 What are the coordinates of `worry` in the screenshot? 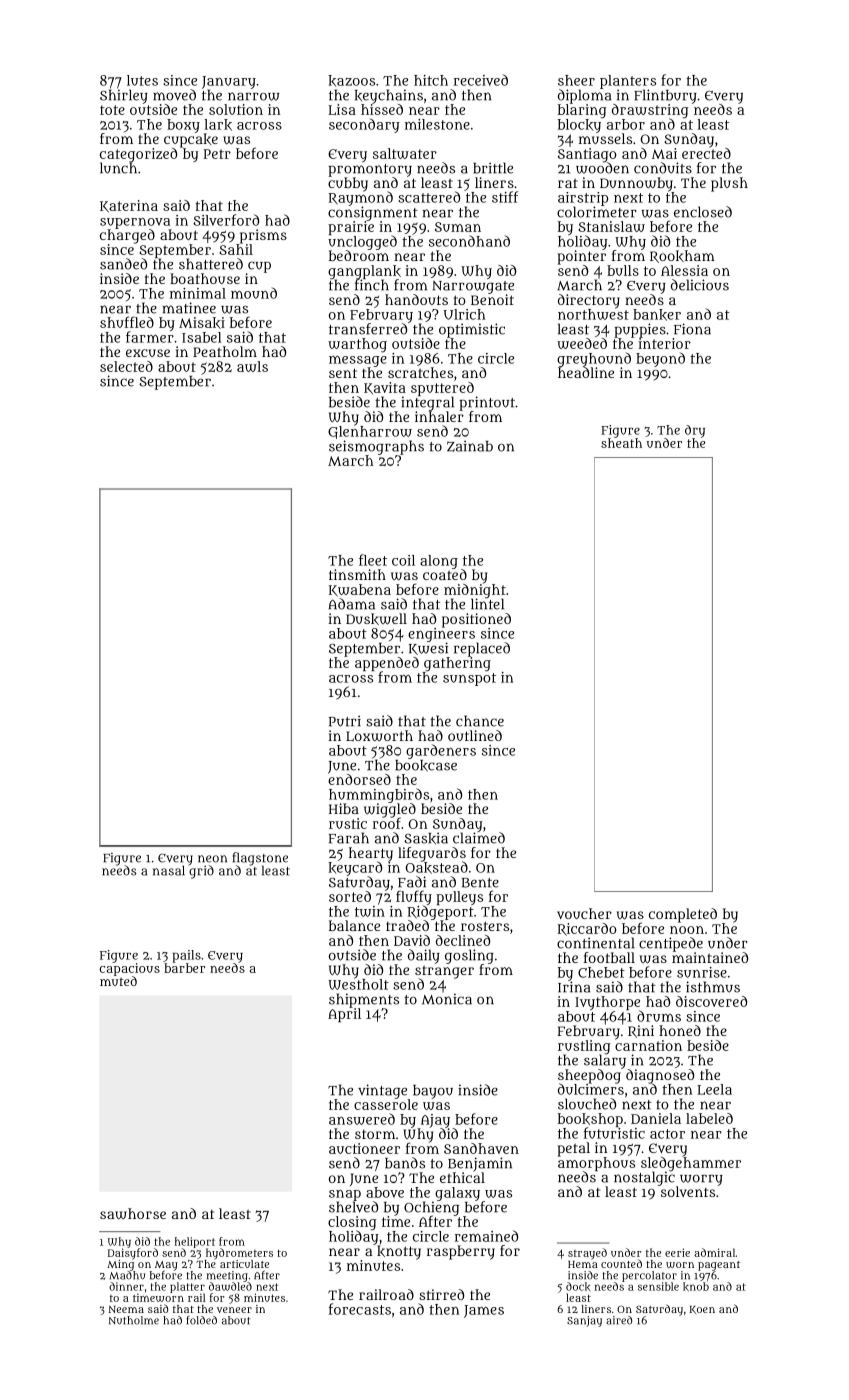 It's located at (701, 1180).
